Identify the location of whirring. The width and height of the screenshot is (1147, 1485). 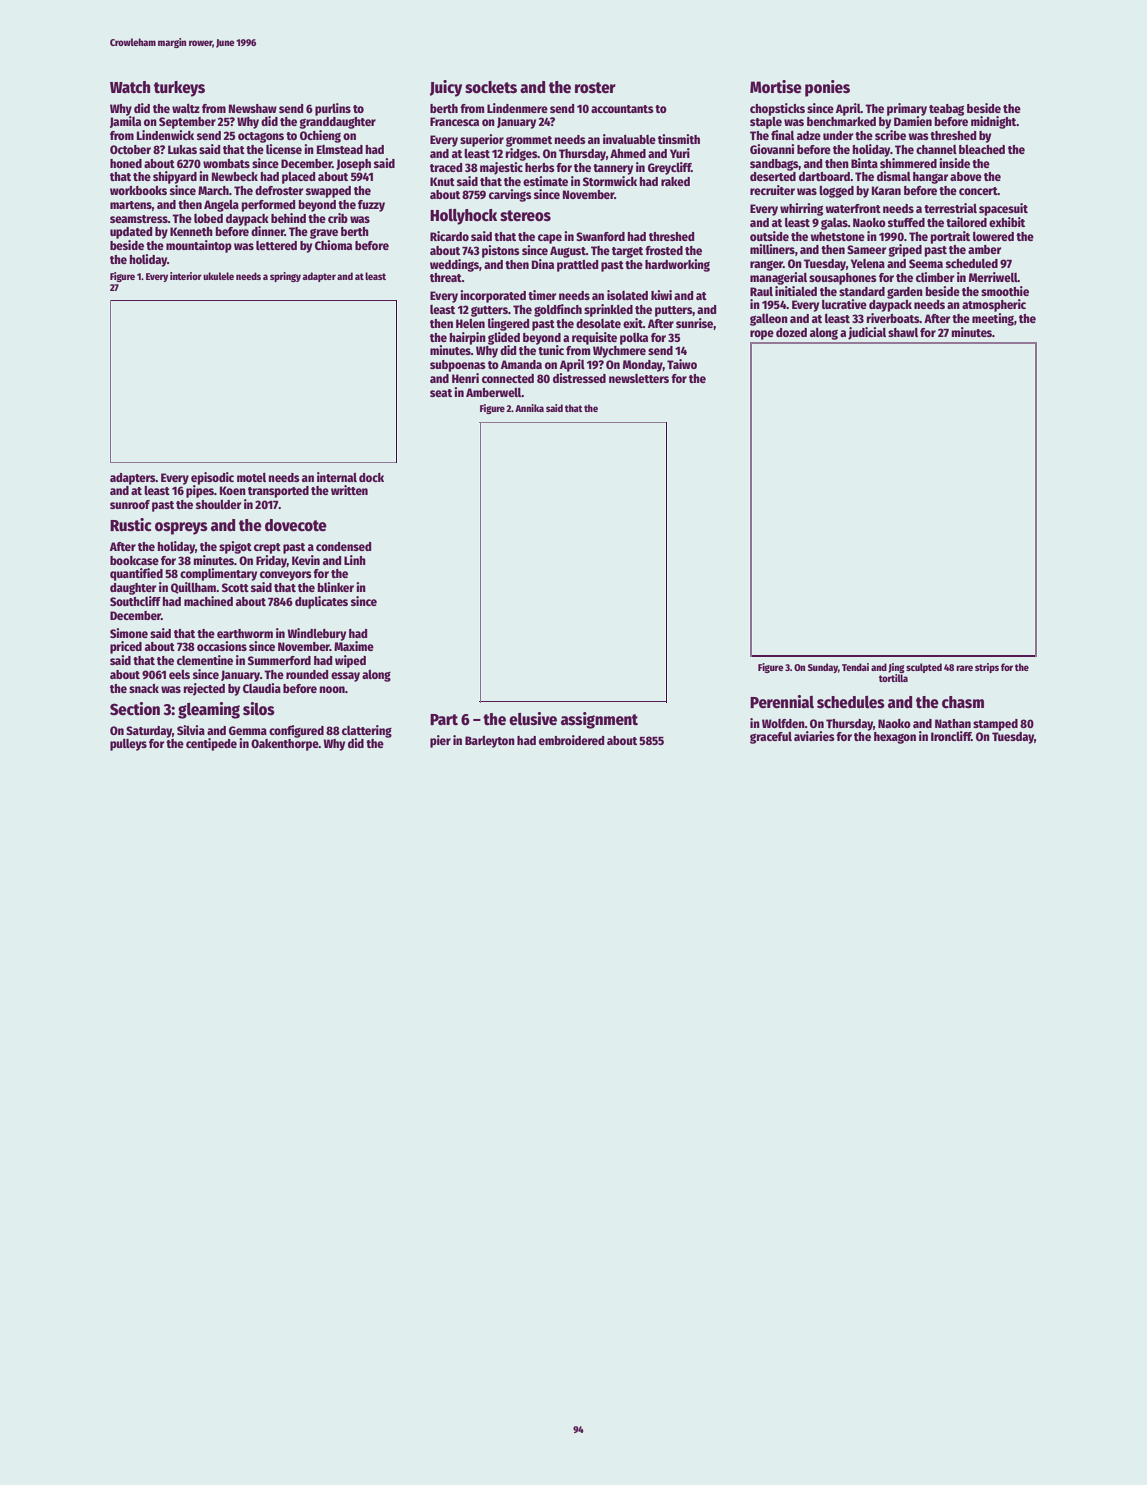
(801, 209).
